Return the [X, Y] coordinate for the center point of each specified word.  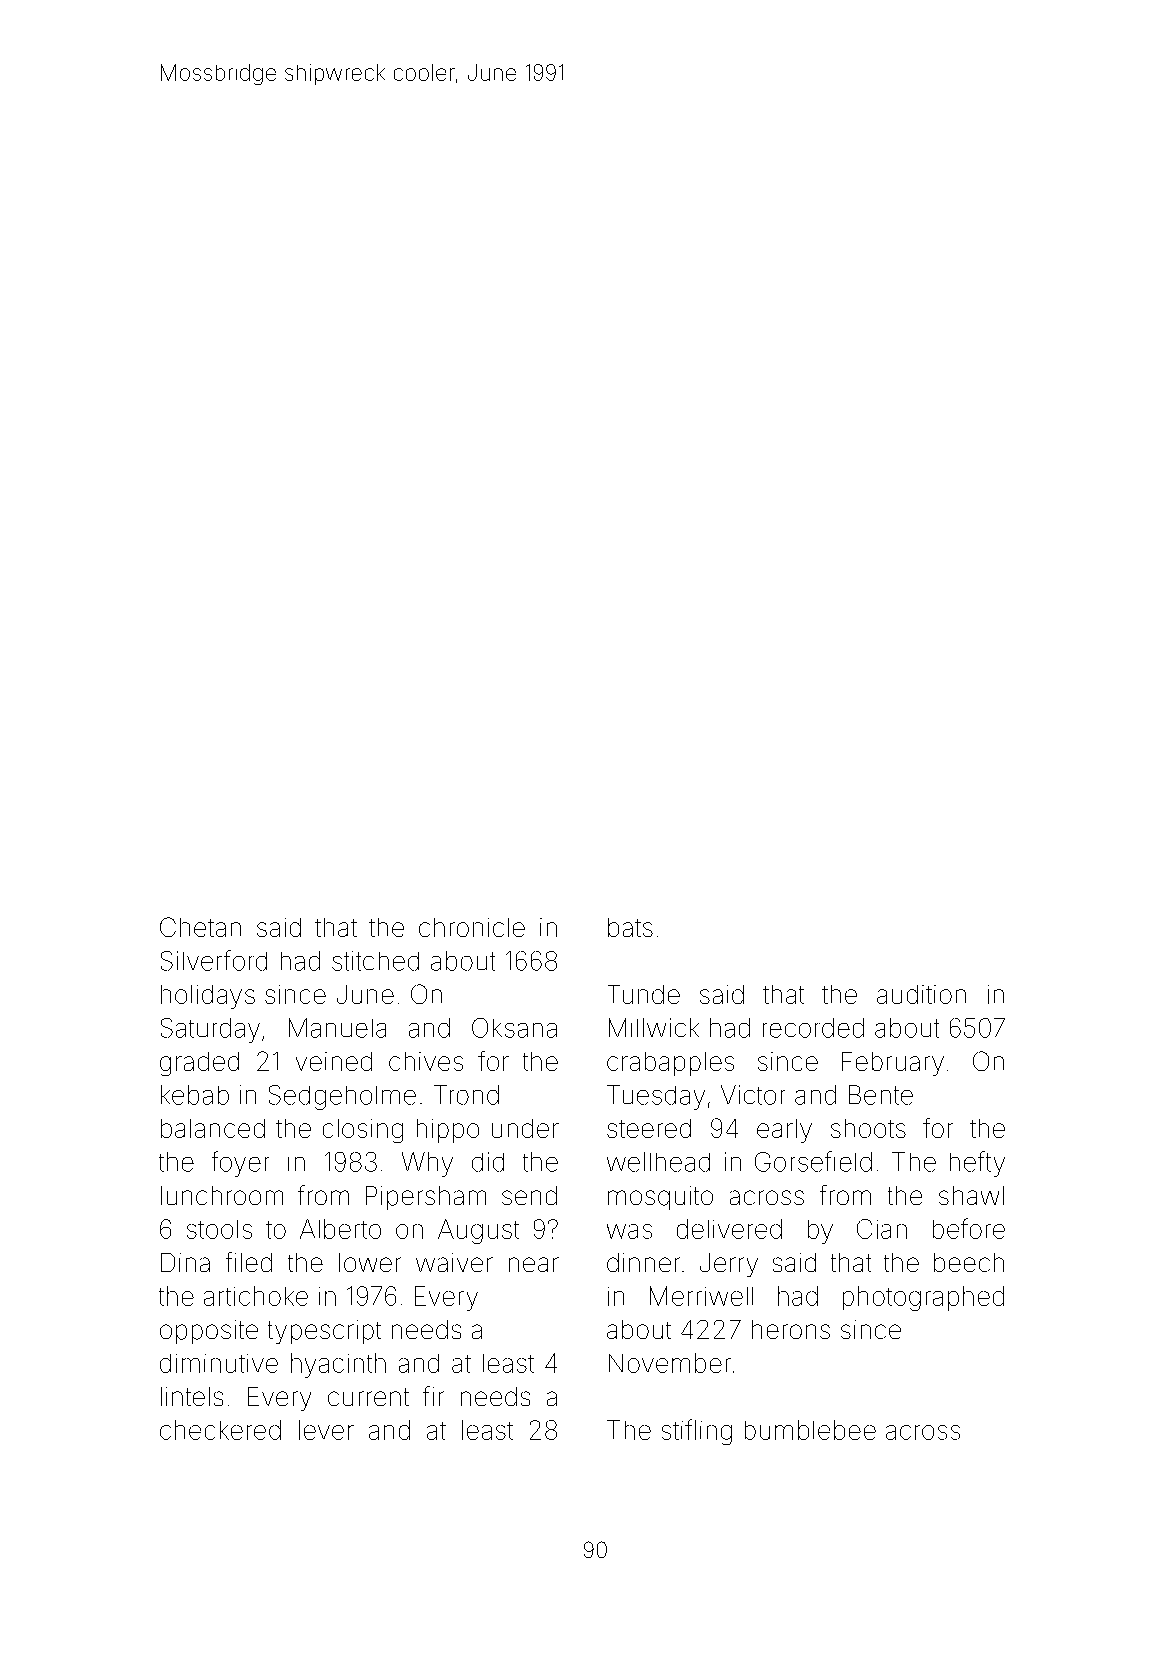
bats [630, 927]
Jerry [729, 1265]
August [478, 1231]
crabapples [670, 1064]
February [893, 1064]
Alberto [340, 1229]
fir [433, 1396]
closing [363, 1131]
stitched [375, 961]
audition [921, 994]
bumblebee [810, 1430]
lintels [192, 1396]
